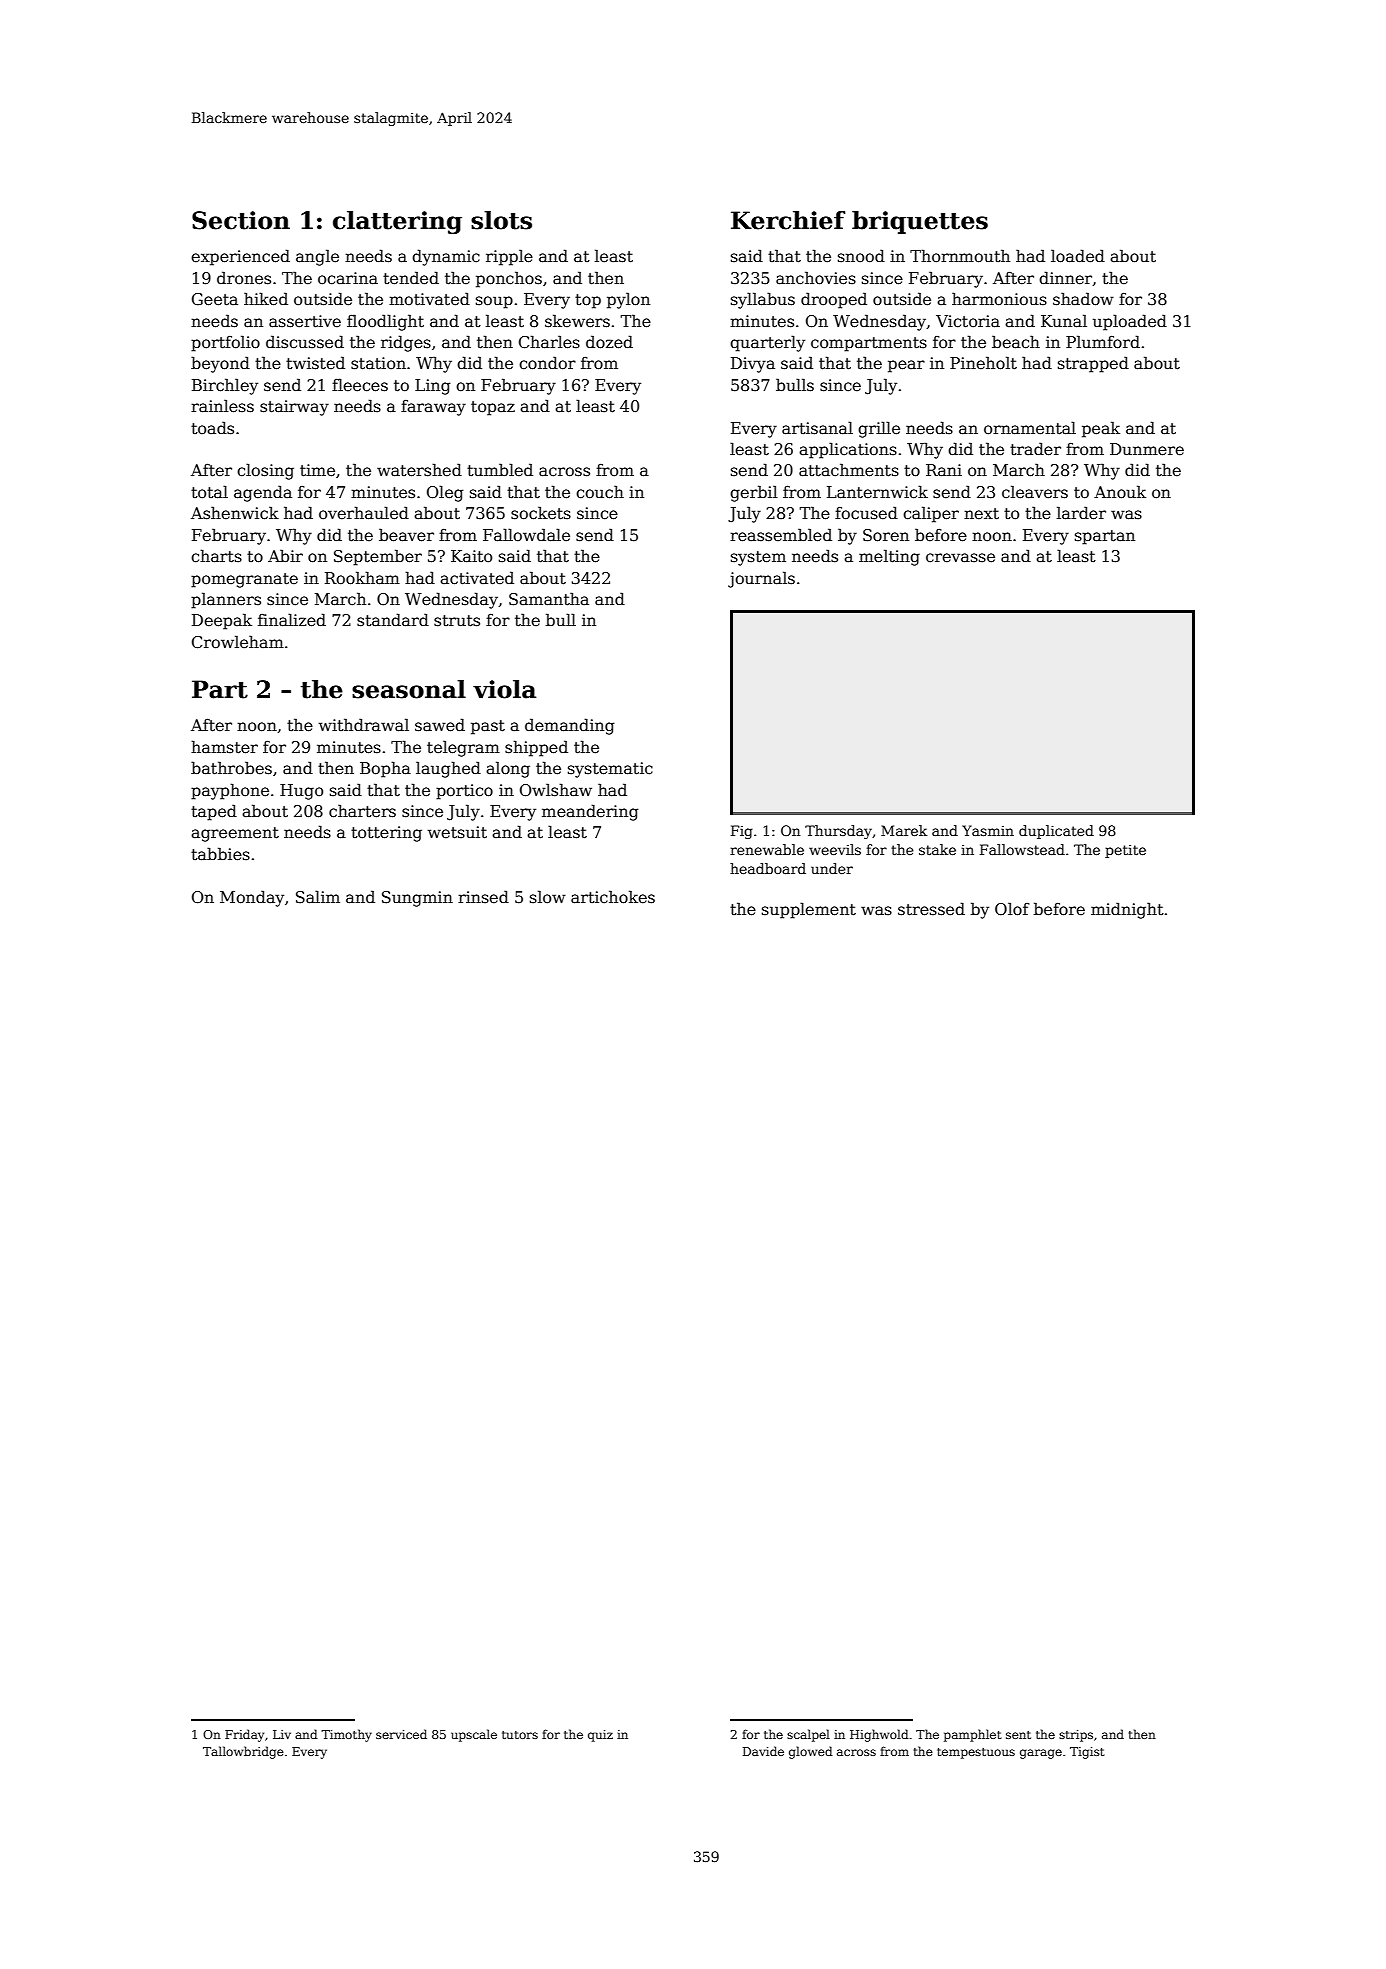  I want to click on pylon, so click(628, 300).
